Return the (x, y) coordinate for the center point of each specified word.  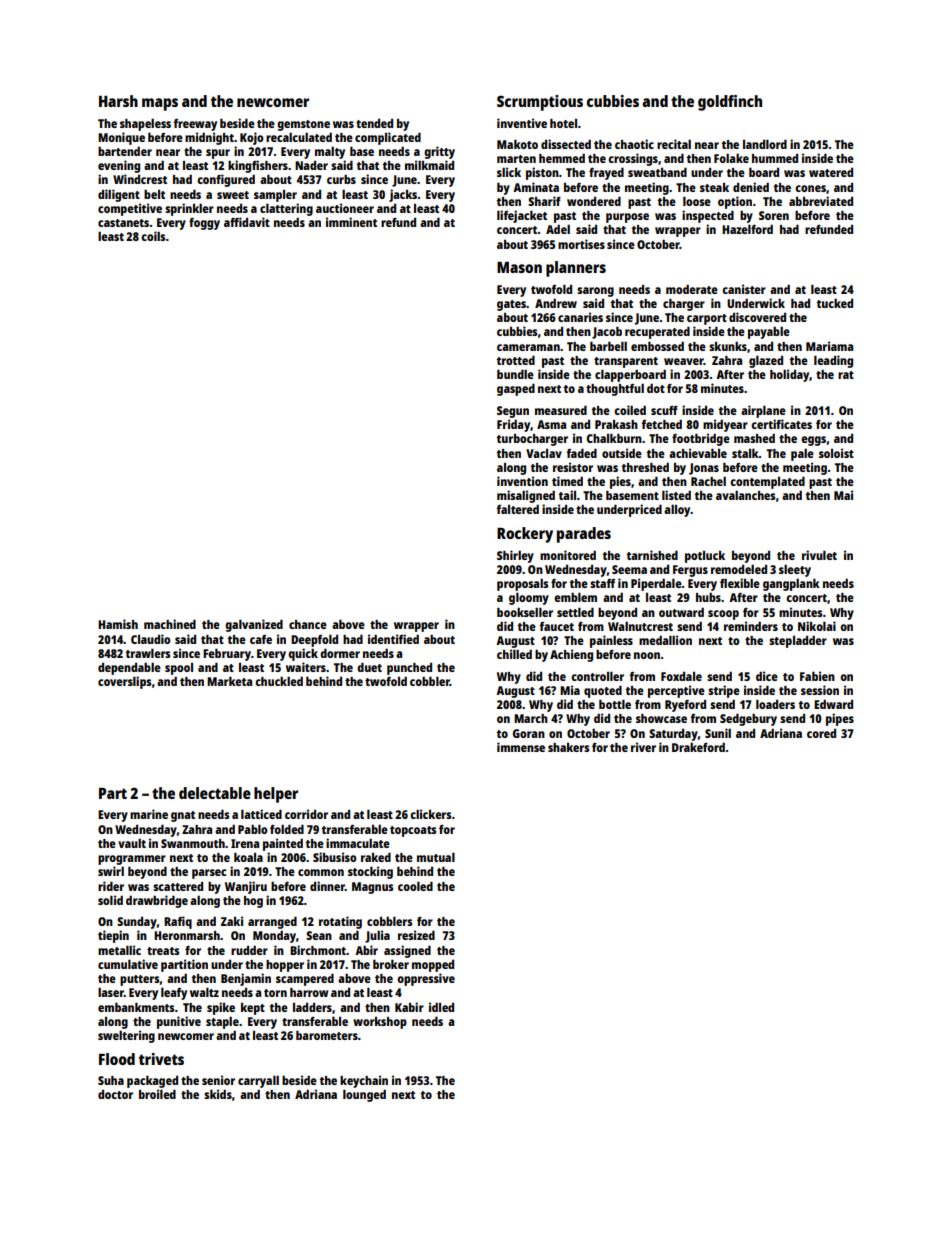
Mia (570, 690)
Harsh (118, 101)
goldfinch (730, 103)
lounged (364, 1095)
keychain (364, 1081)
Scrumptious (540, 103)
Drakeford (698, 747)
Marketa (229, 681)
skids (218, 1094)
